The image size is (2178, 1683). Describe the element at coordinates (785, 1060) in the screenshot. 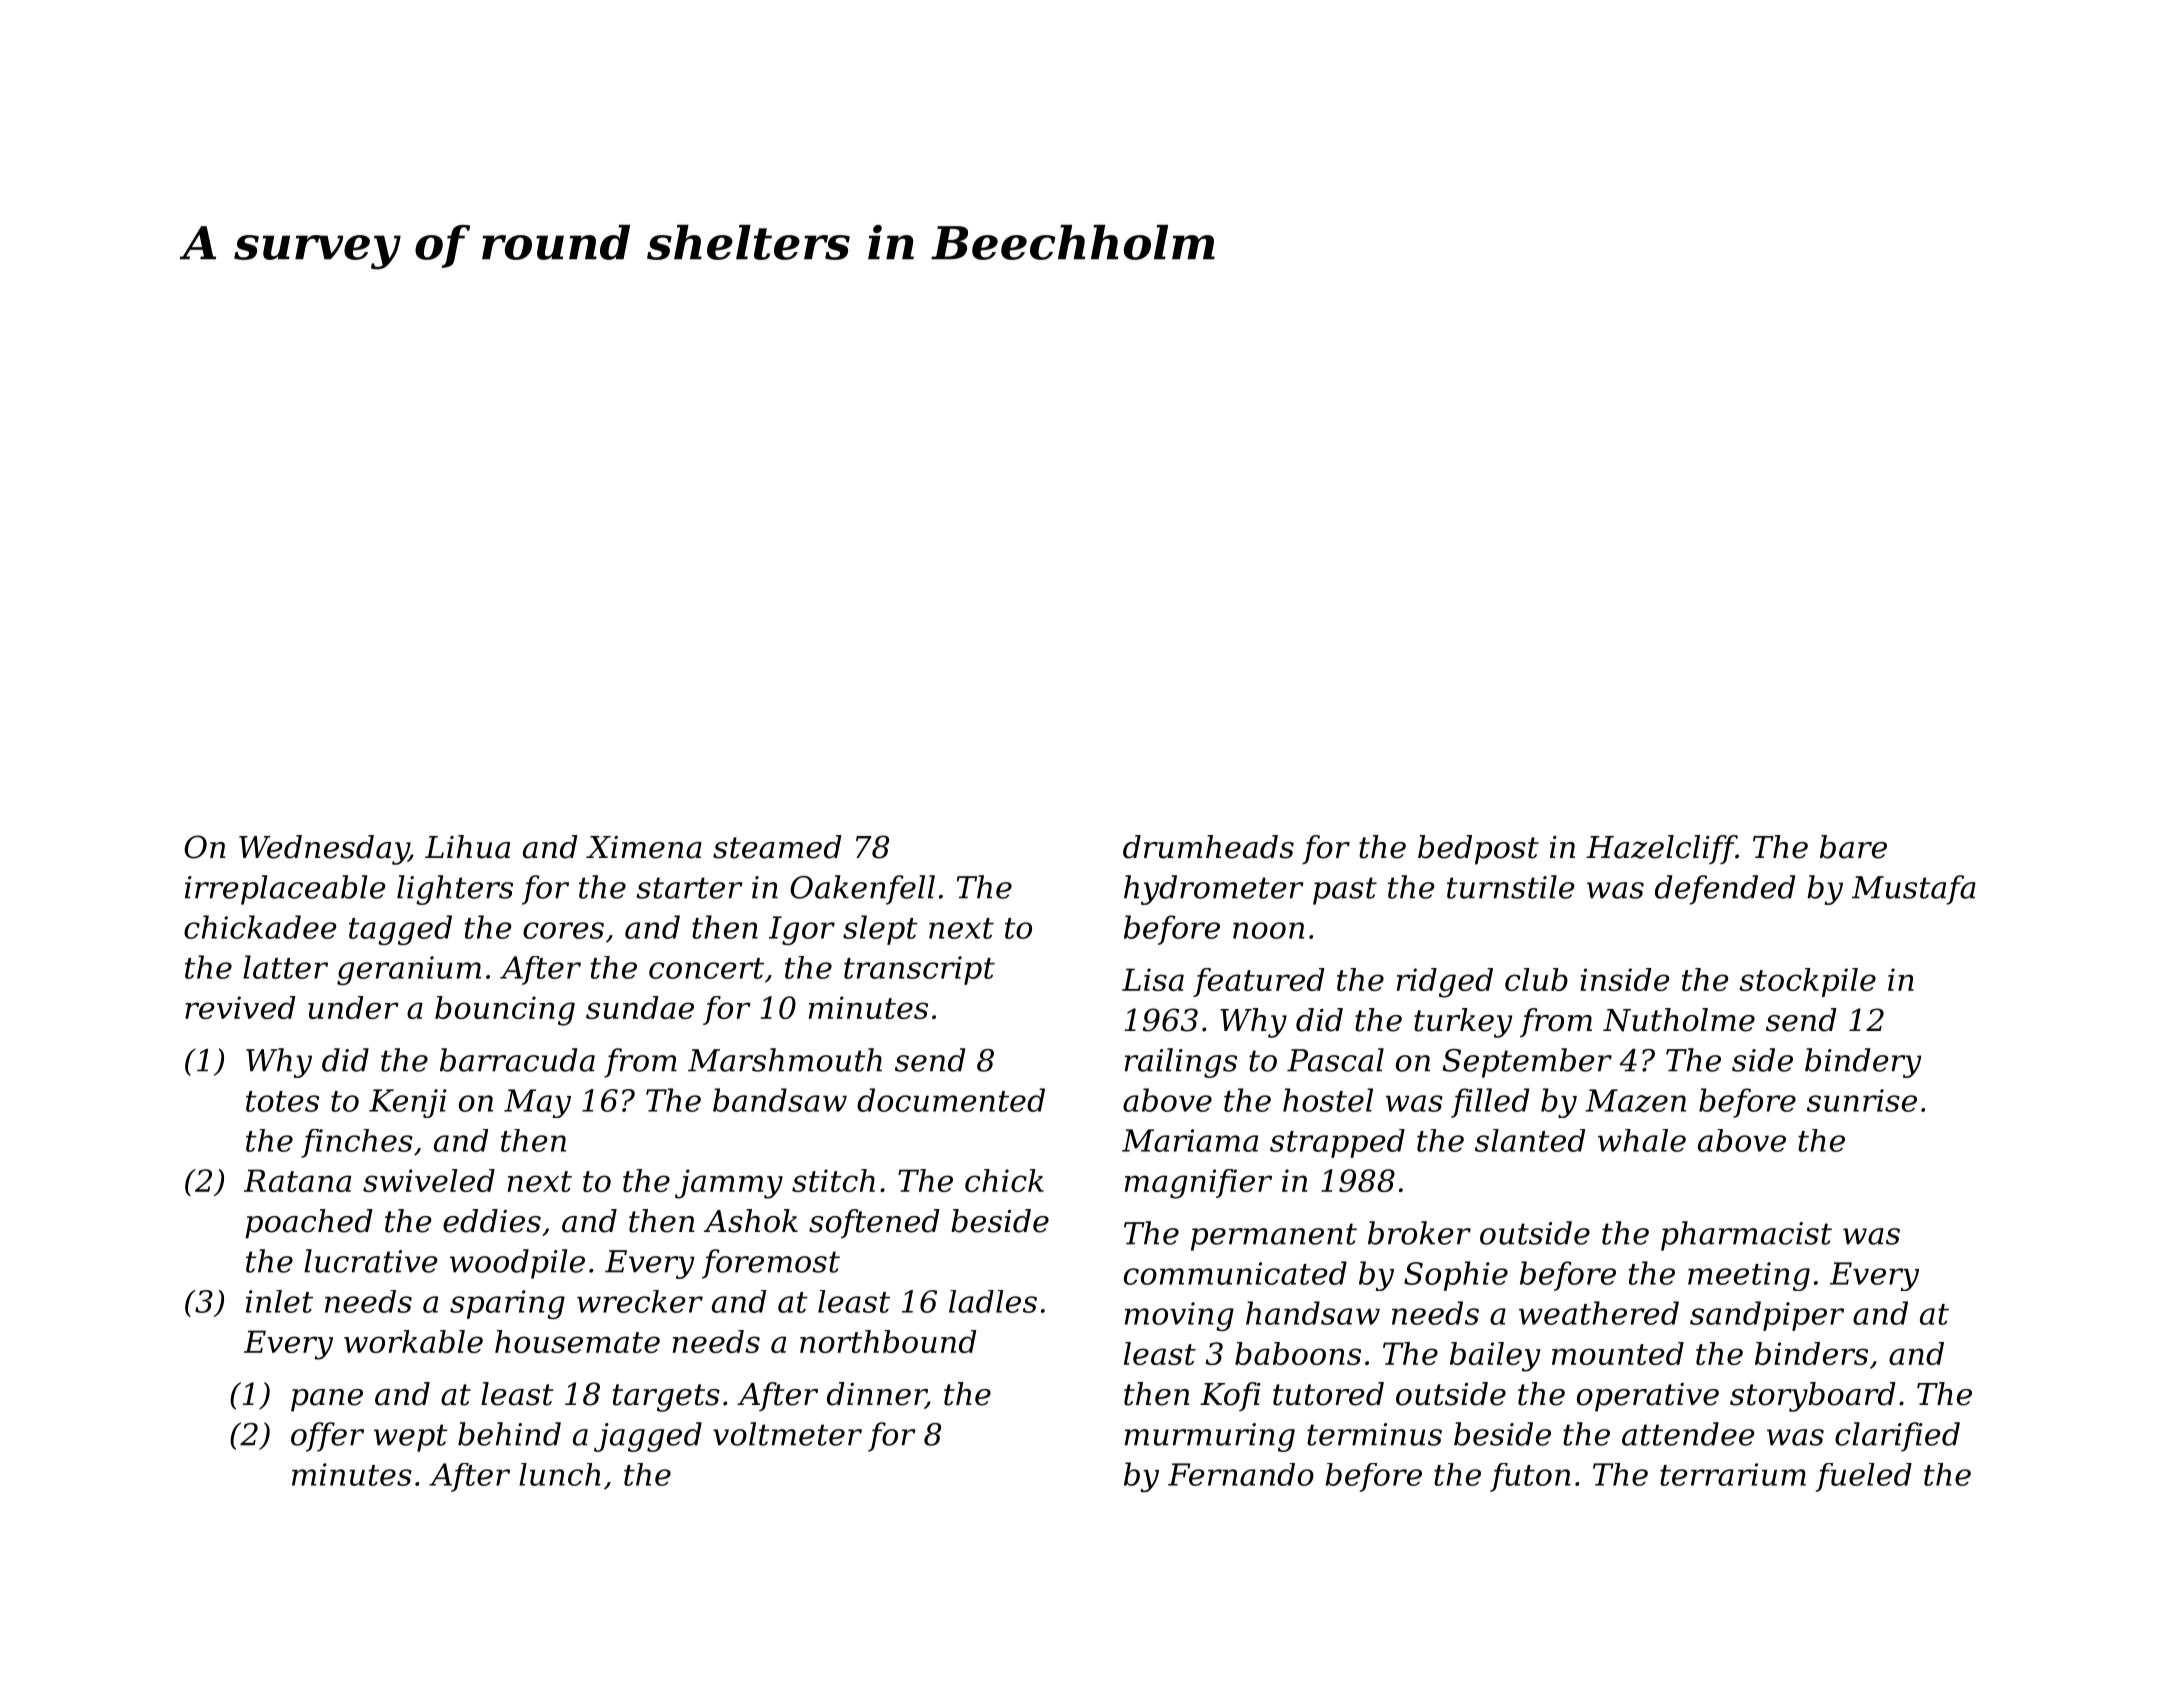

I see `Marshmouth` at that location.
